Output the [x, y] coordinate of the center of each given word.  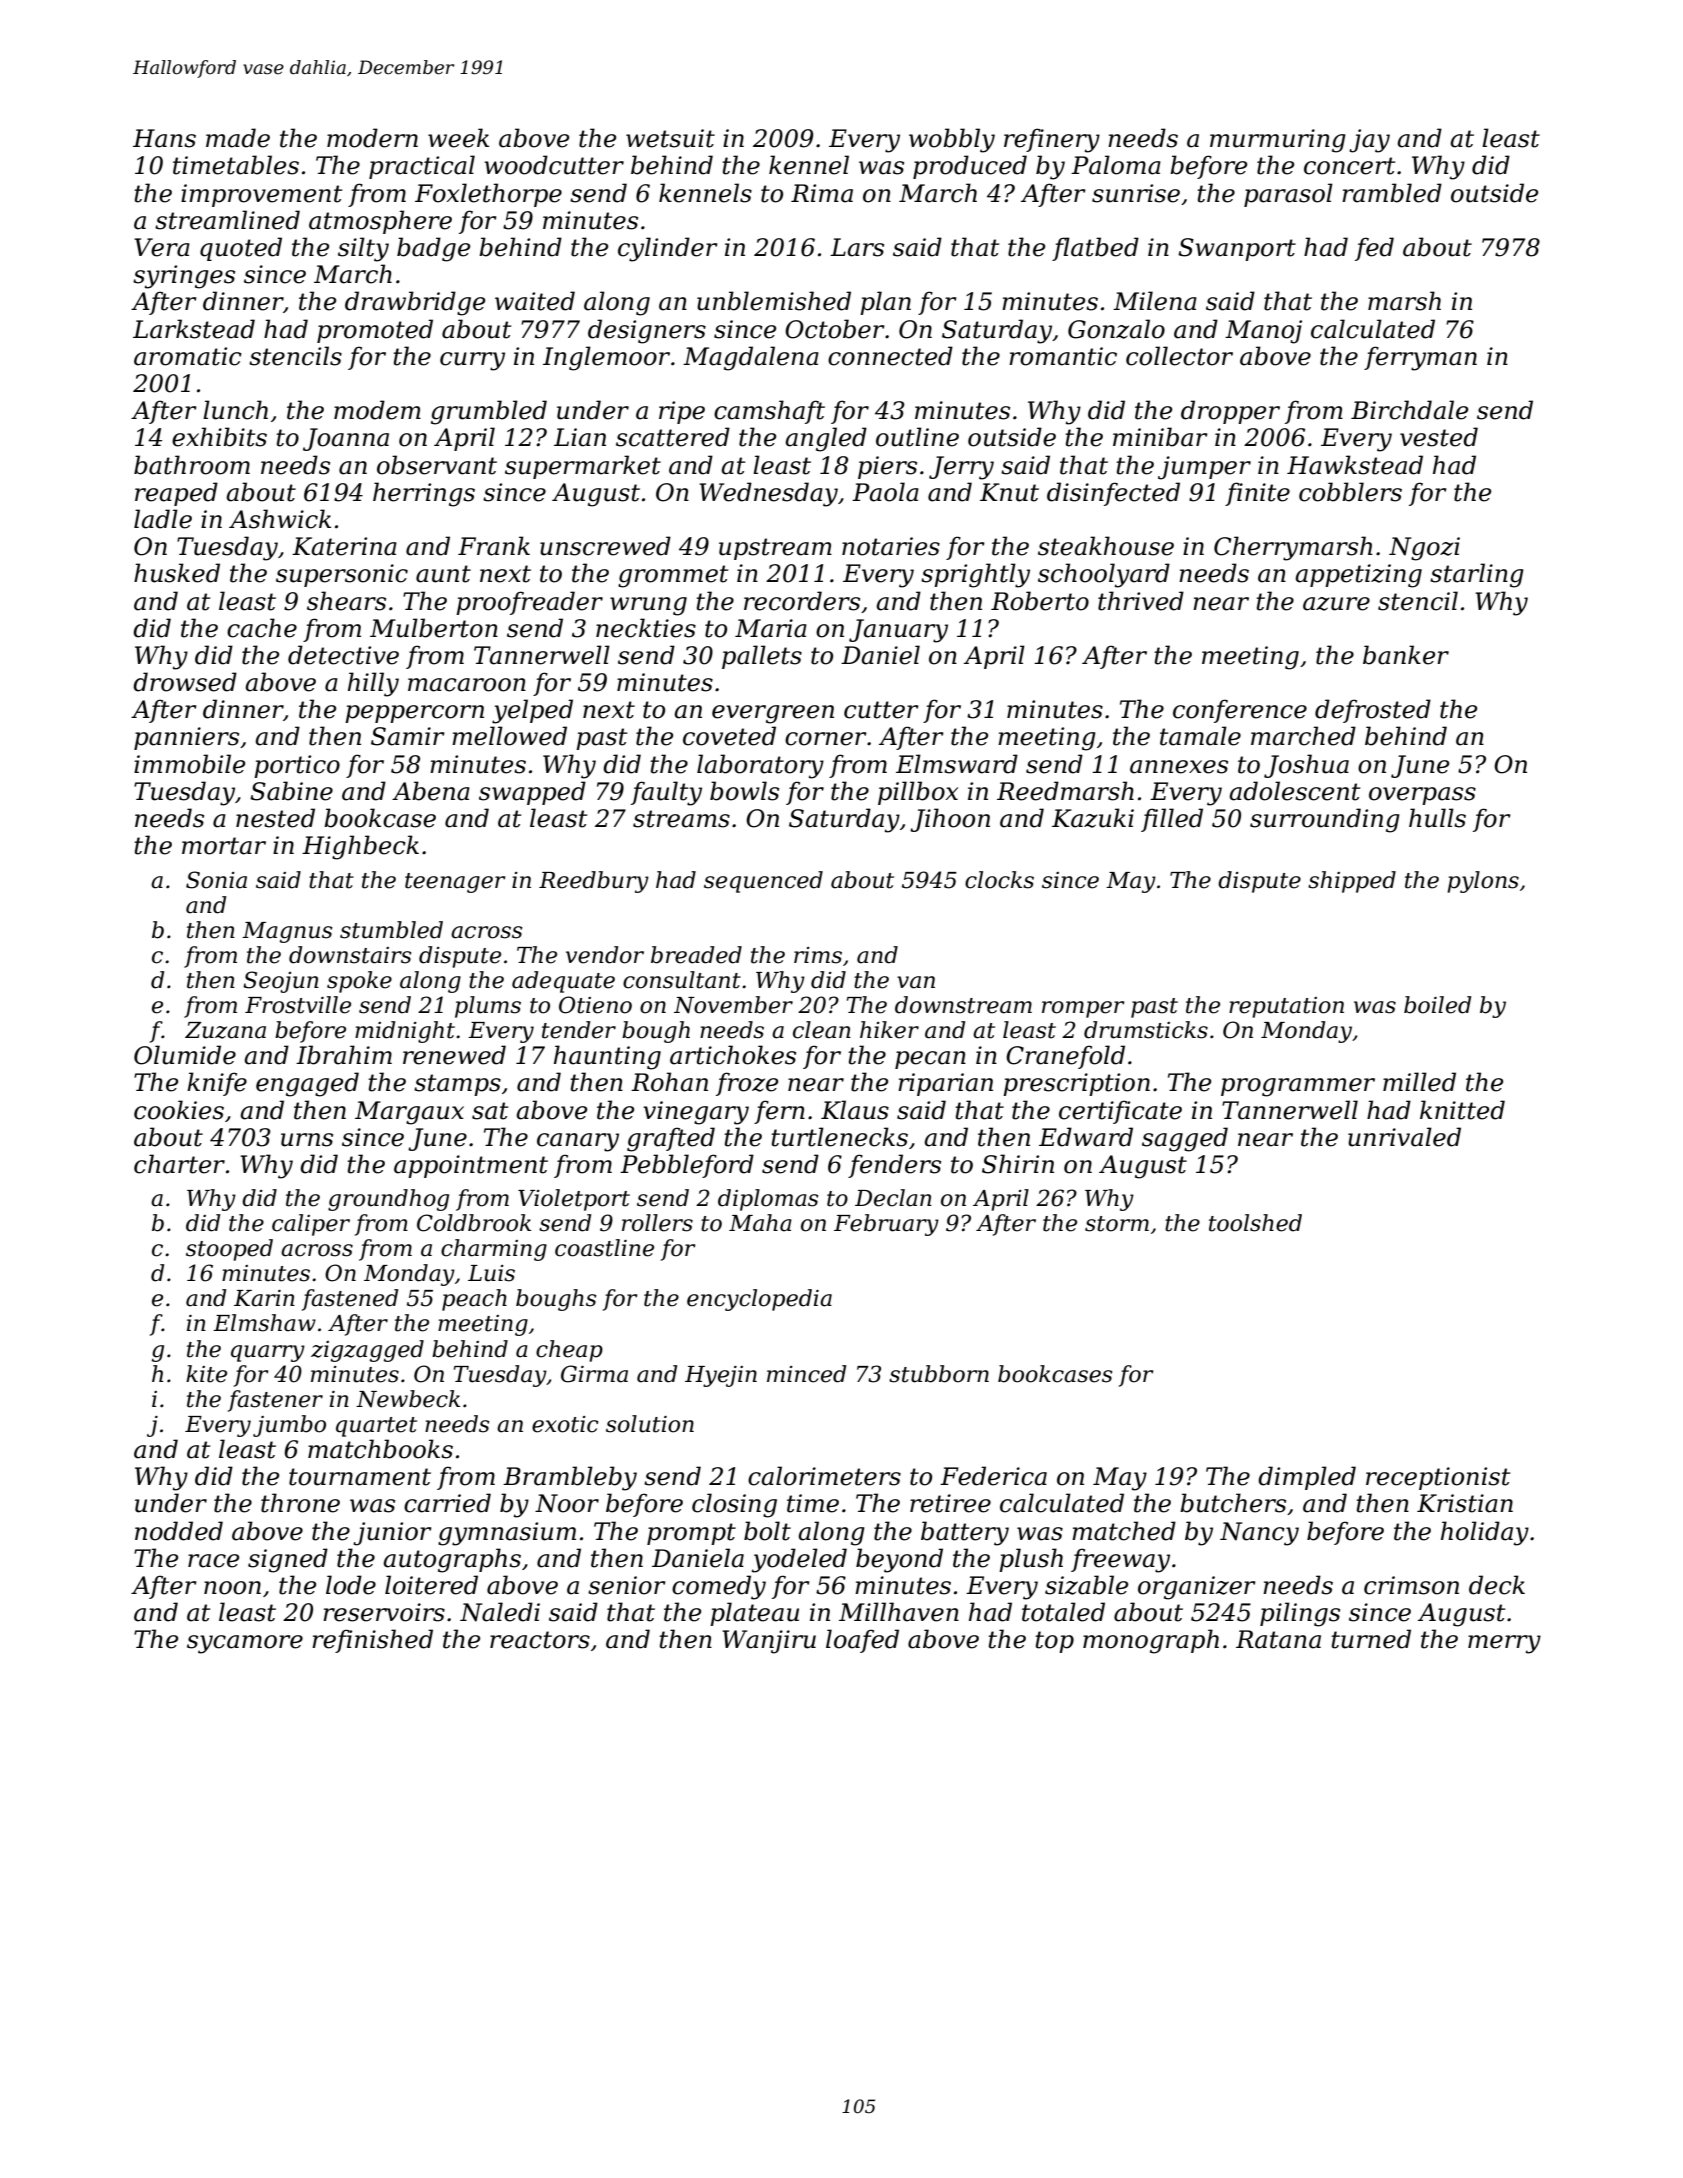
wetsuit [670, 138]
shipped [1352, 882]
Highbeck [360, 847]
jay [1369, 141]
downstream [963, 1005]
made [238, 138]
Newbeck [408, 1399]
